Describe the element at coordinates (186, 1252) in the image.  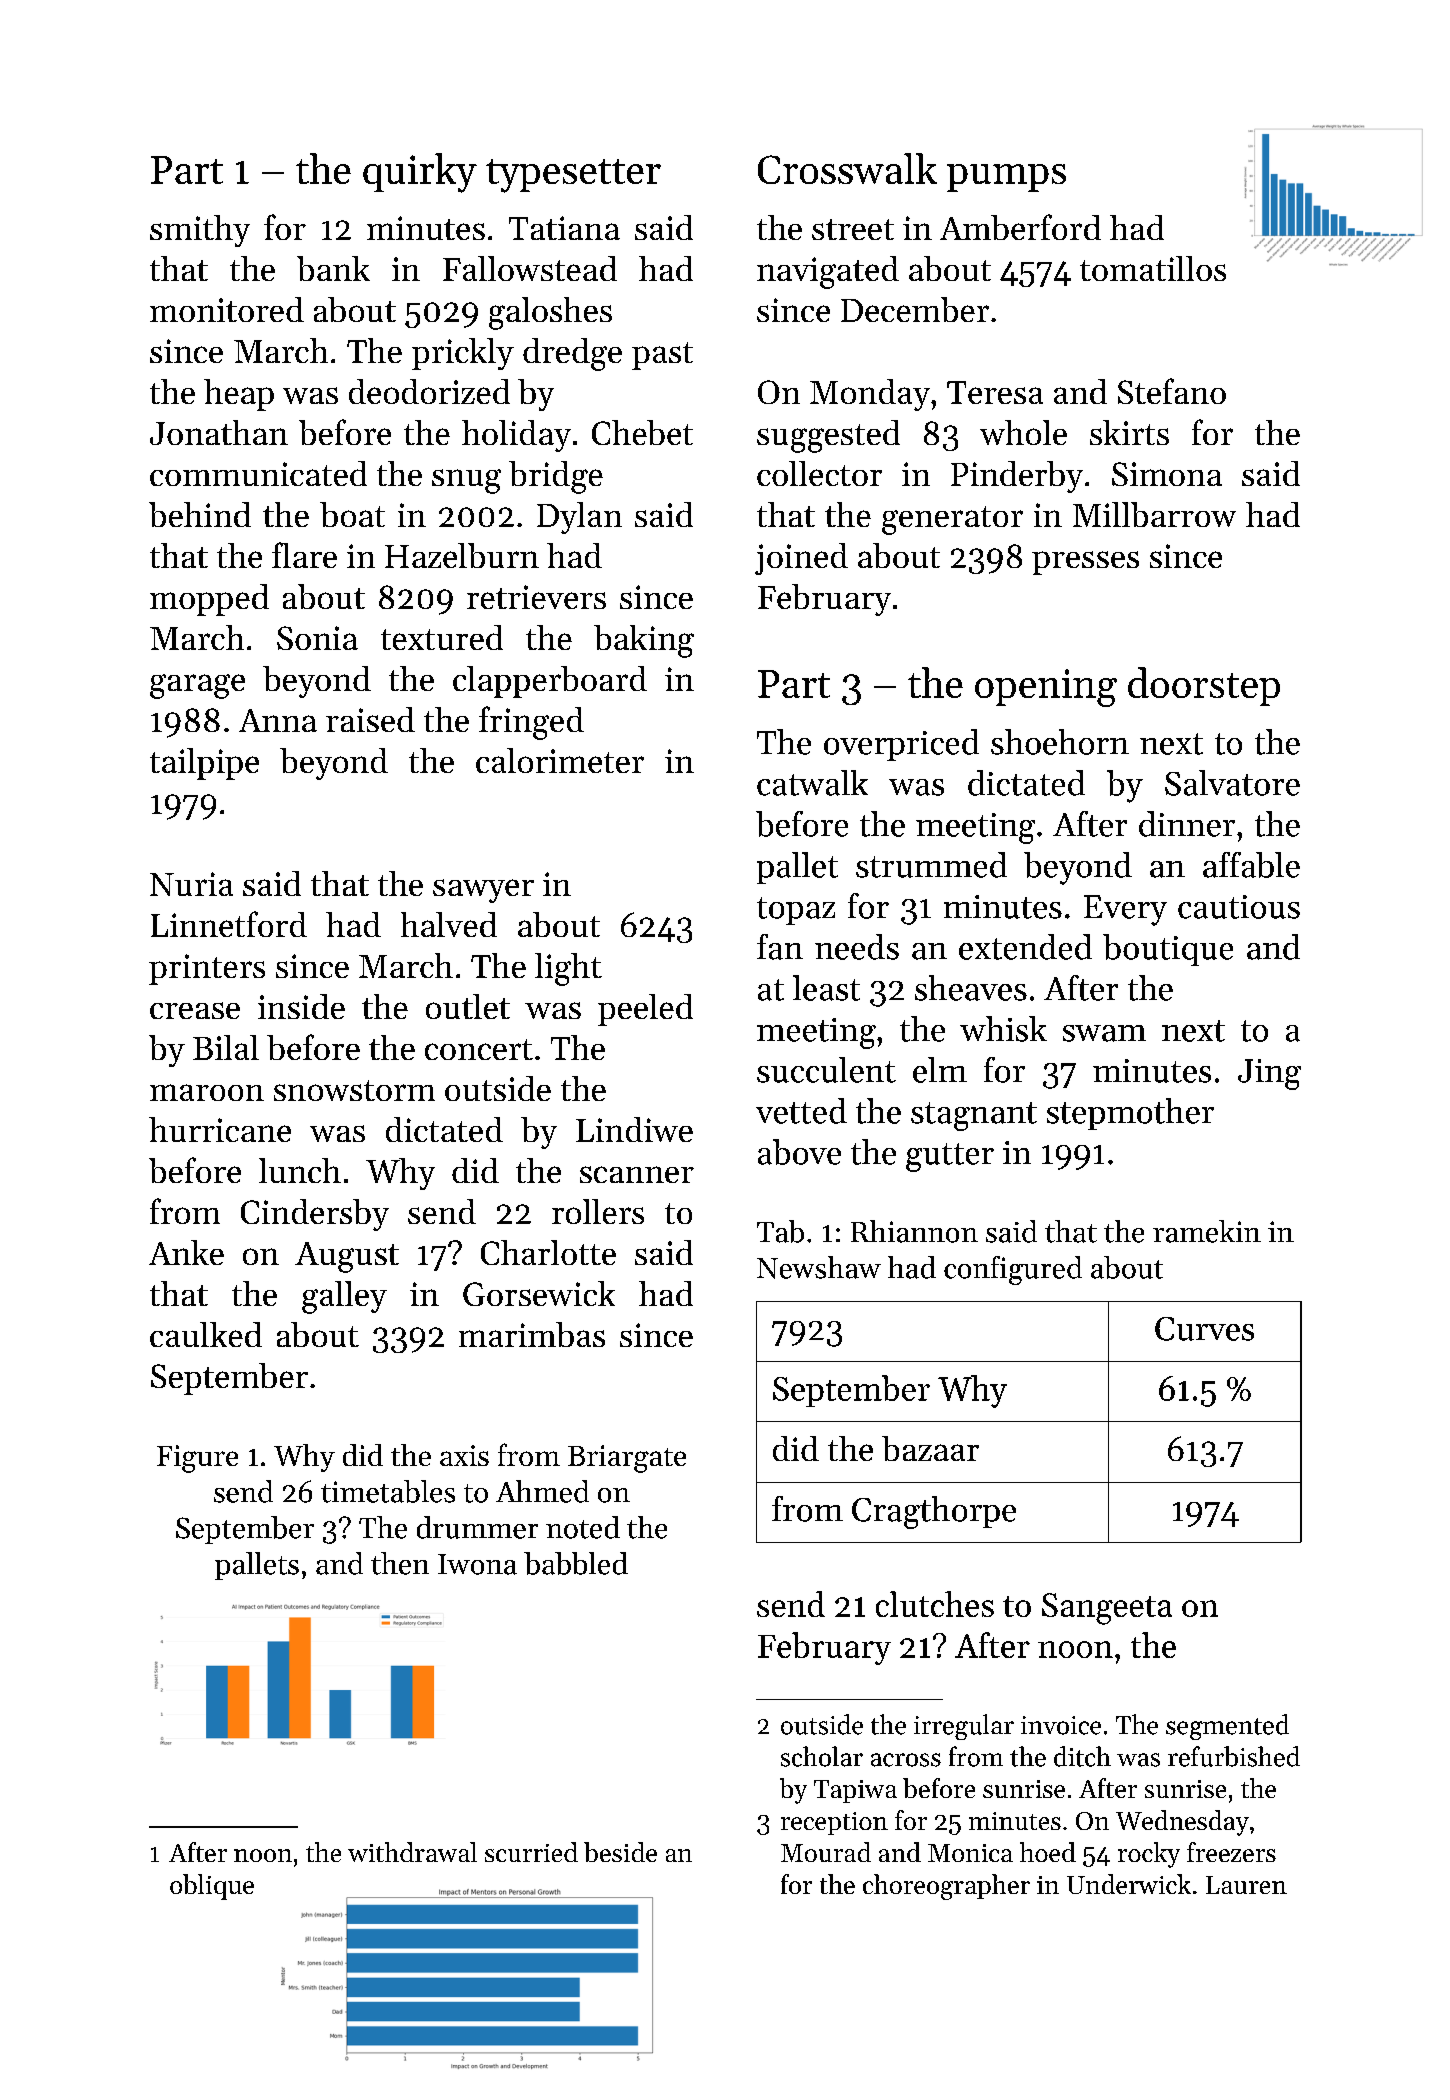
I see `Anke` at that location.
